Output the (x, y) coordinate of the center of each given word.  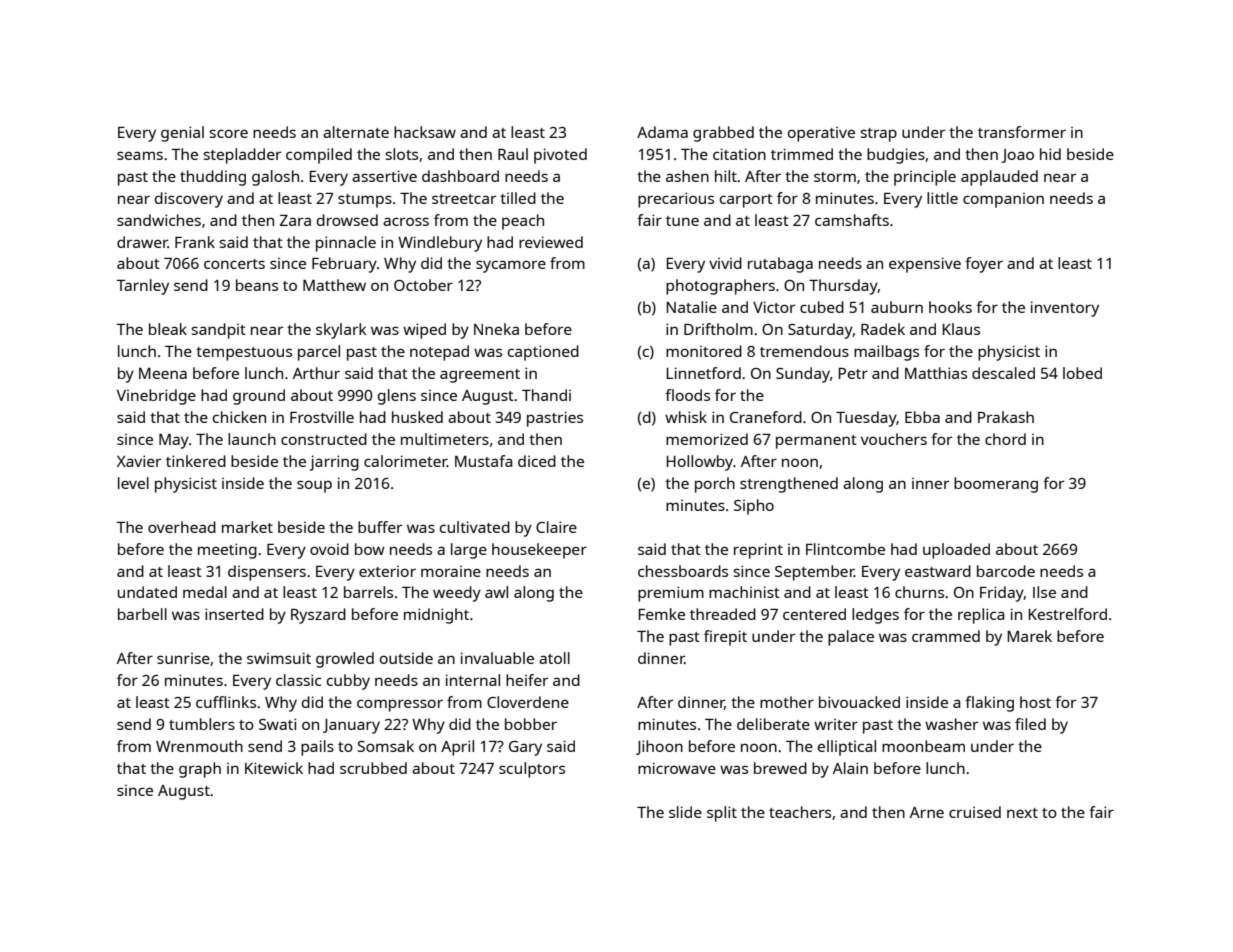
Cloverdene (528, 702)
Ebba (922, 417)
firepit (725, 638)
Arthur (316, 373)
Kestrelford (1067, 614)
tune (682, 221)
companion (1003, 200)
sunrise (183, 658)
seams (140, 155)
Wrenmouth (199, 746)
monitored (704, 351)
